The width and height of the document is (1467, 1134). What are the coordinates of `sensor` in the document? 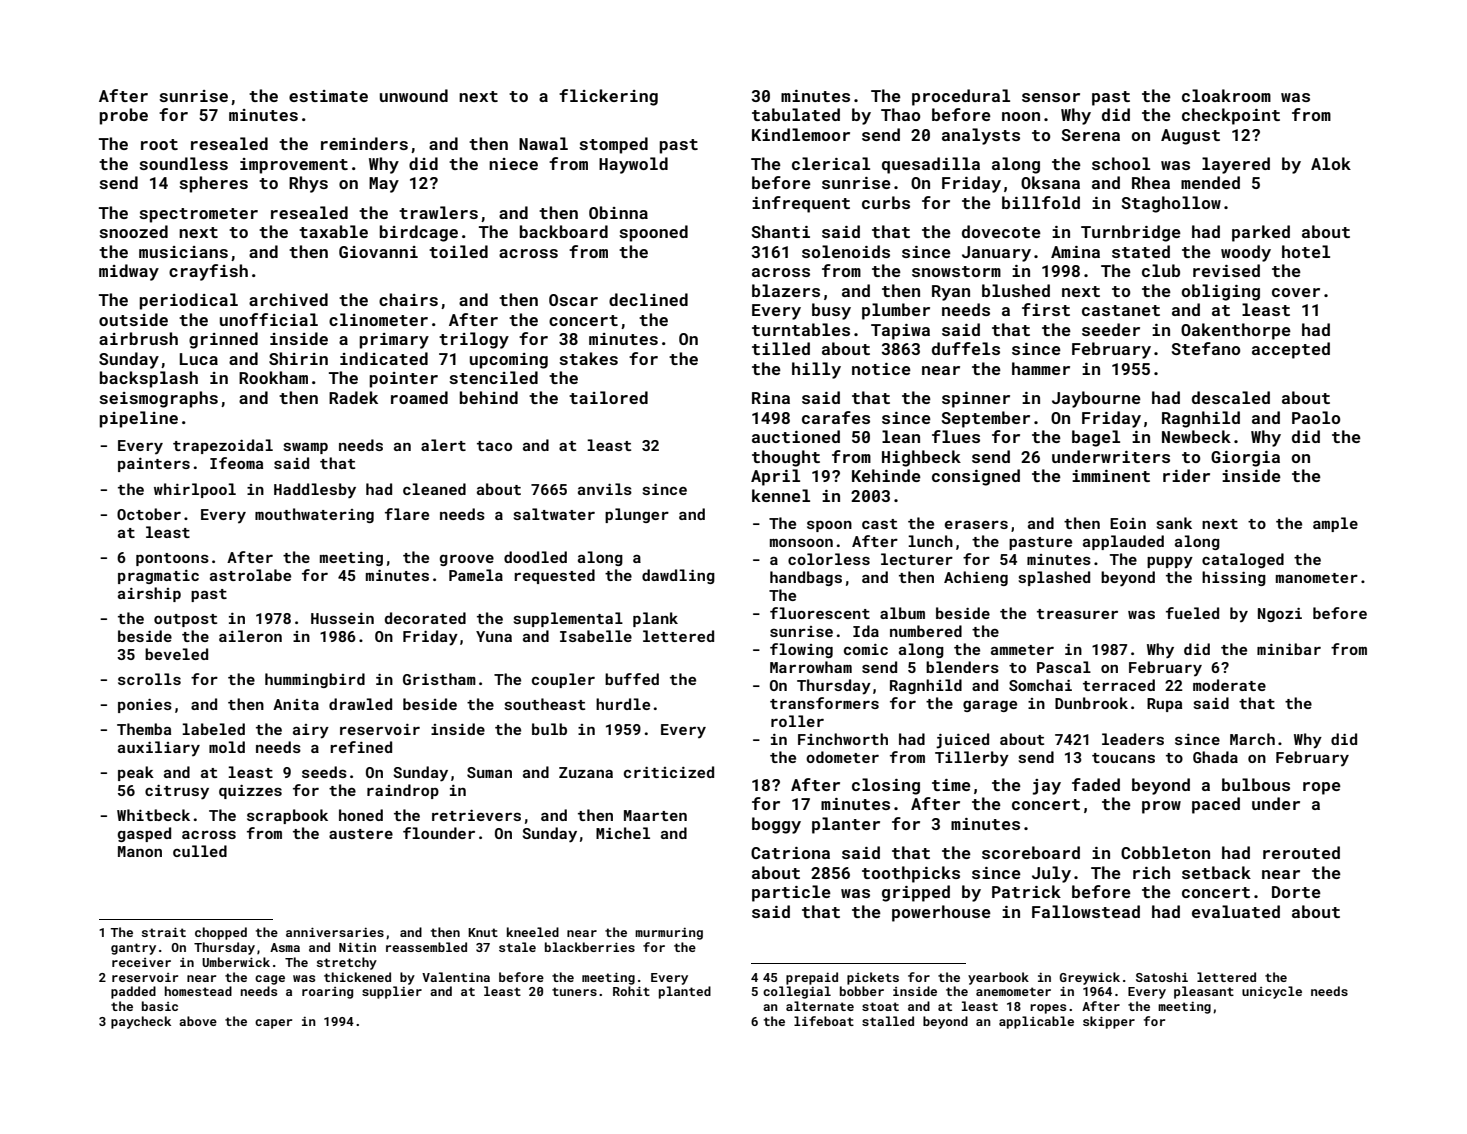 It's located at (1051, 97).
